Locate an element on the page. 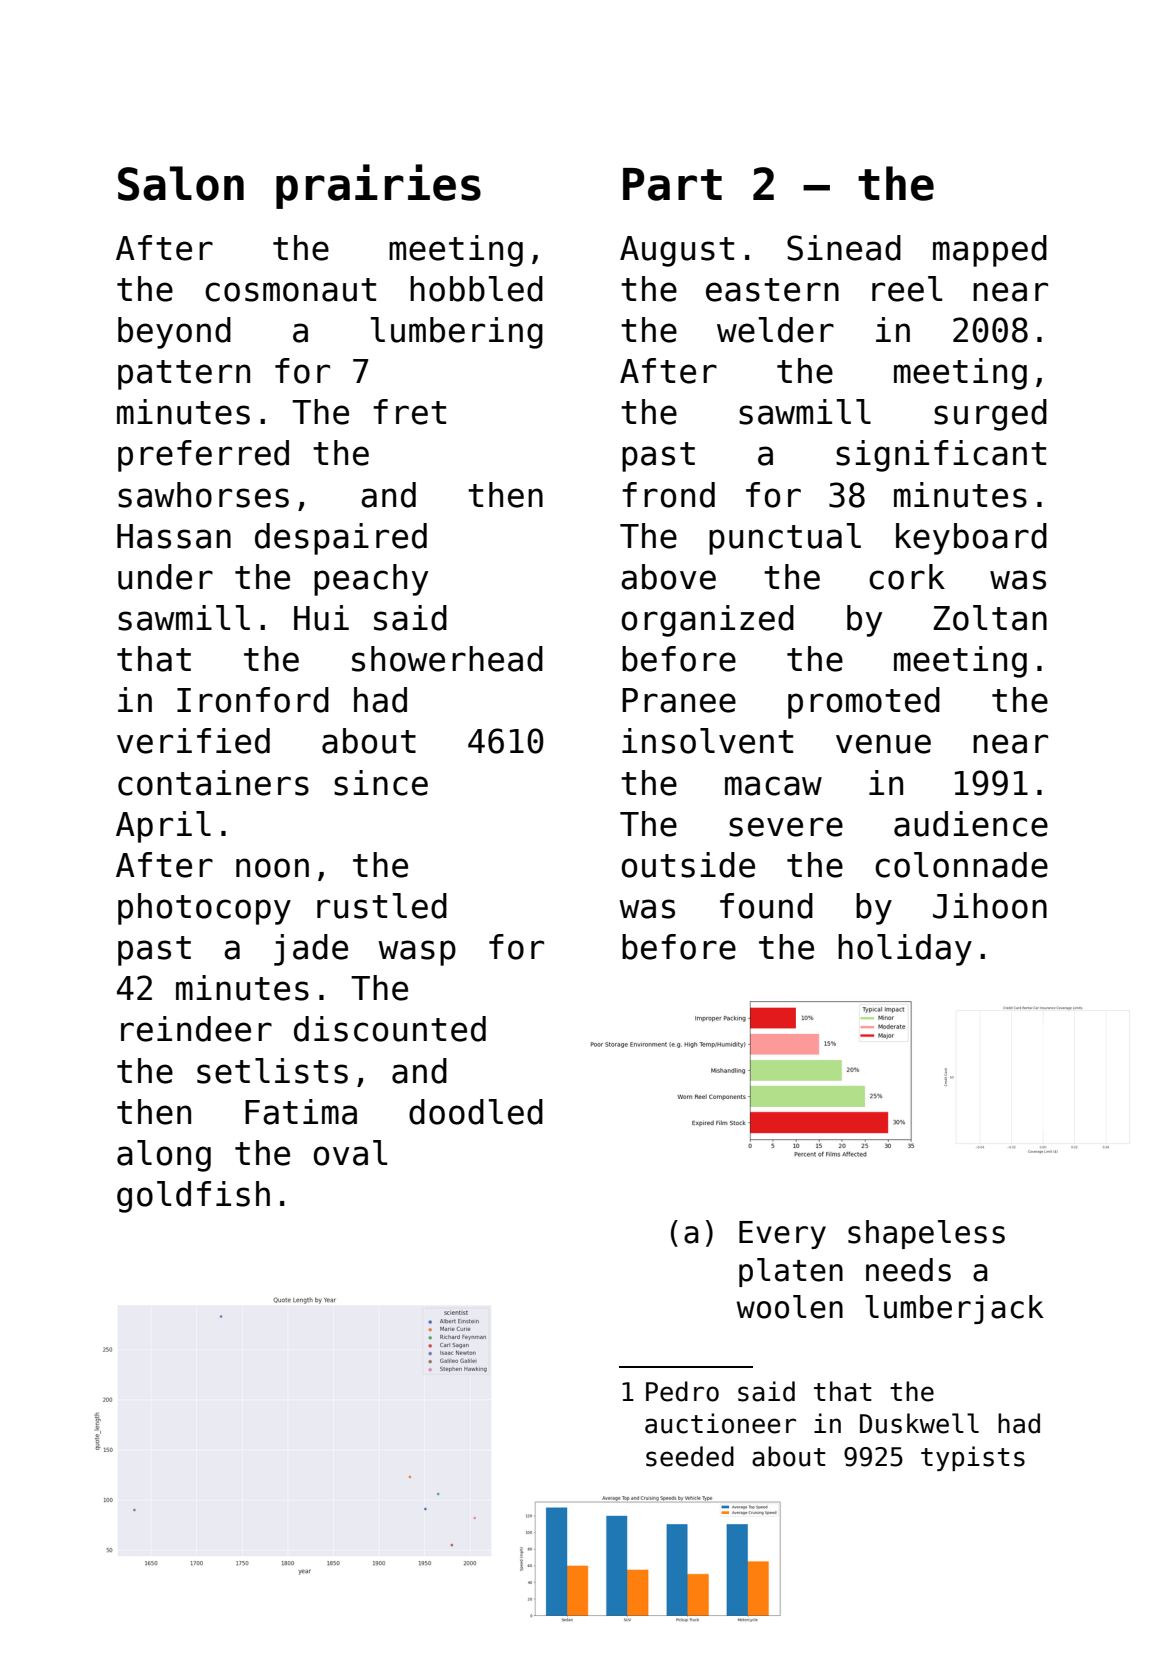  prairies is located at coordinates (378, 186).
